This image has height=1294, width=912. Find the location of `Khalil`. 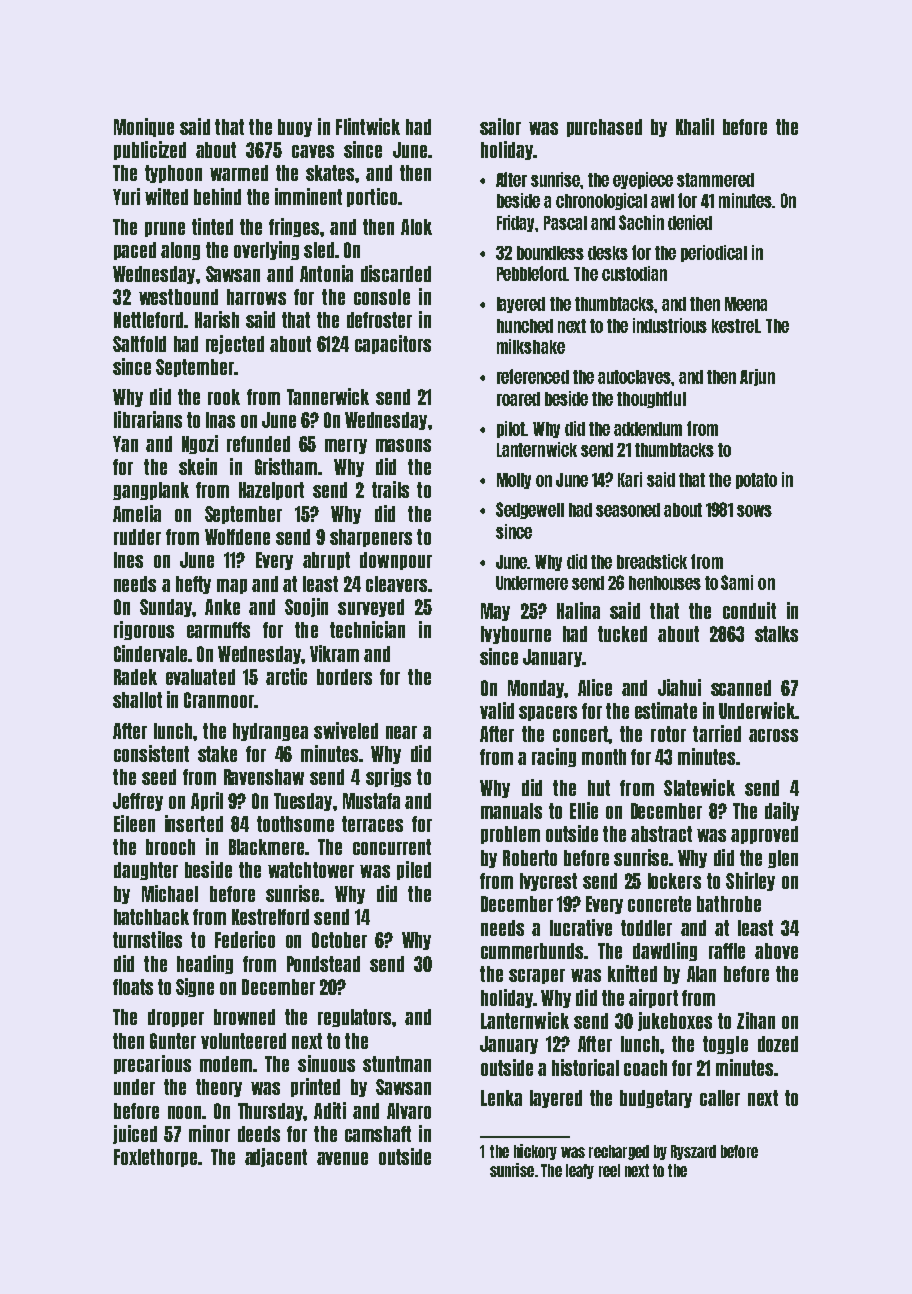

Khalil is located at coordinates (695, 126).
